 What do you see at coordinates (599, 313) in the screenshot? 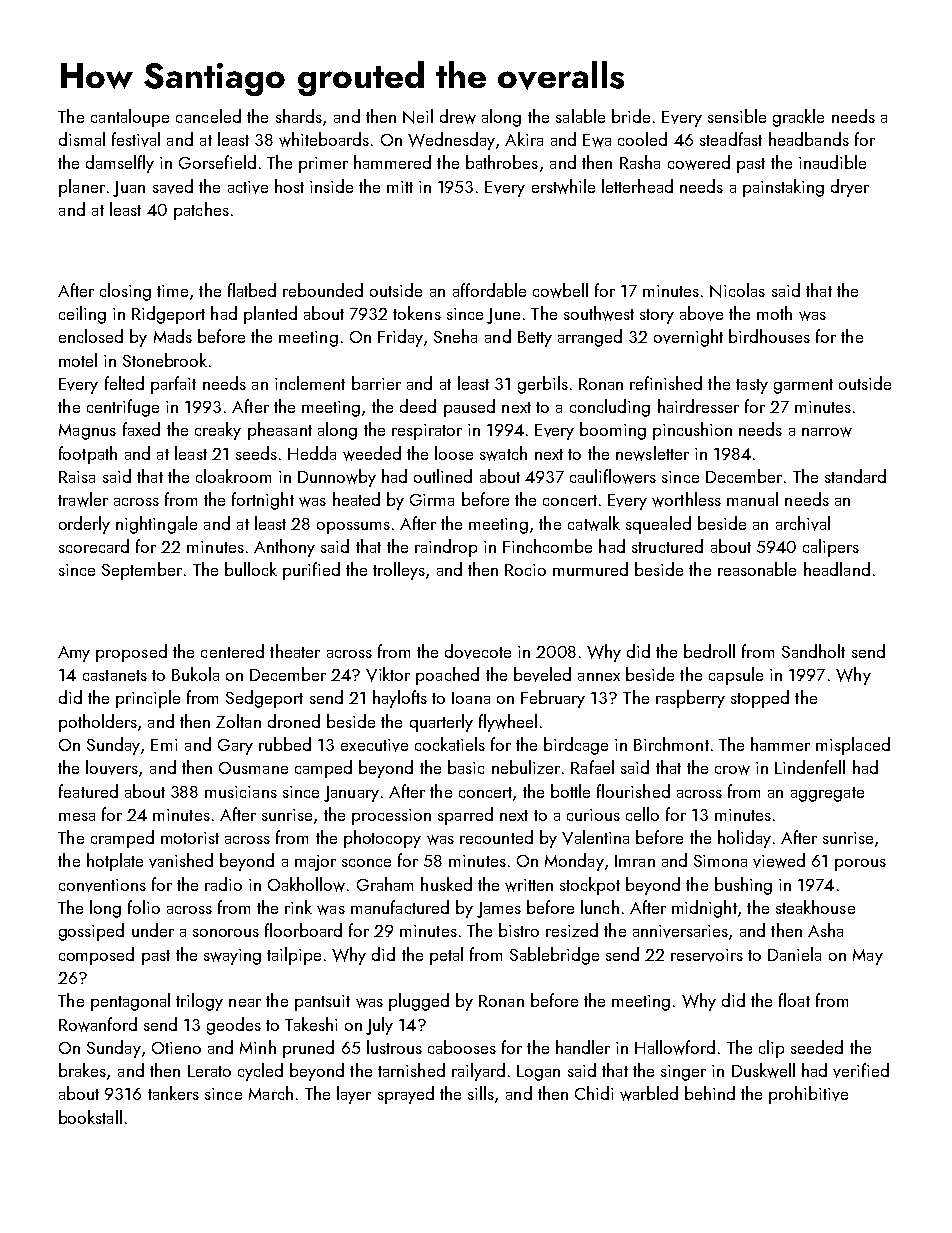
I see `southwest` at bounding box center [599, 313].
